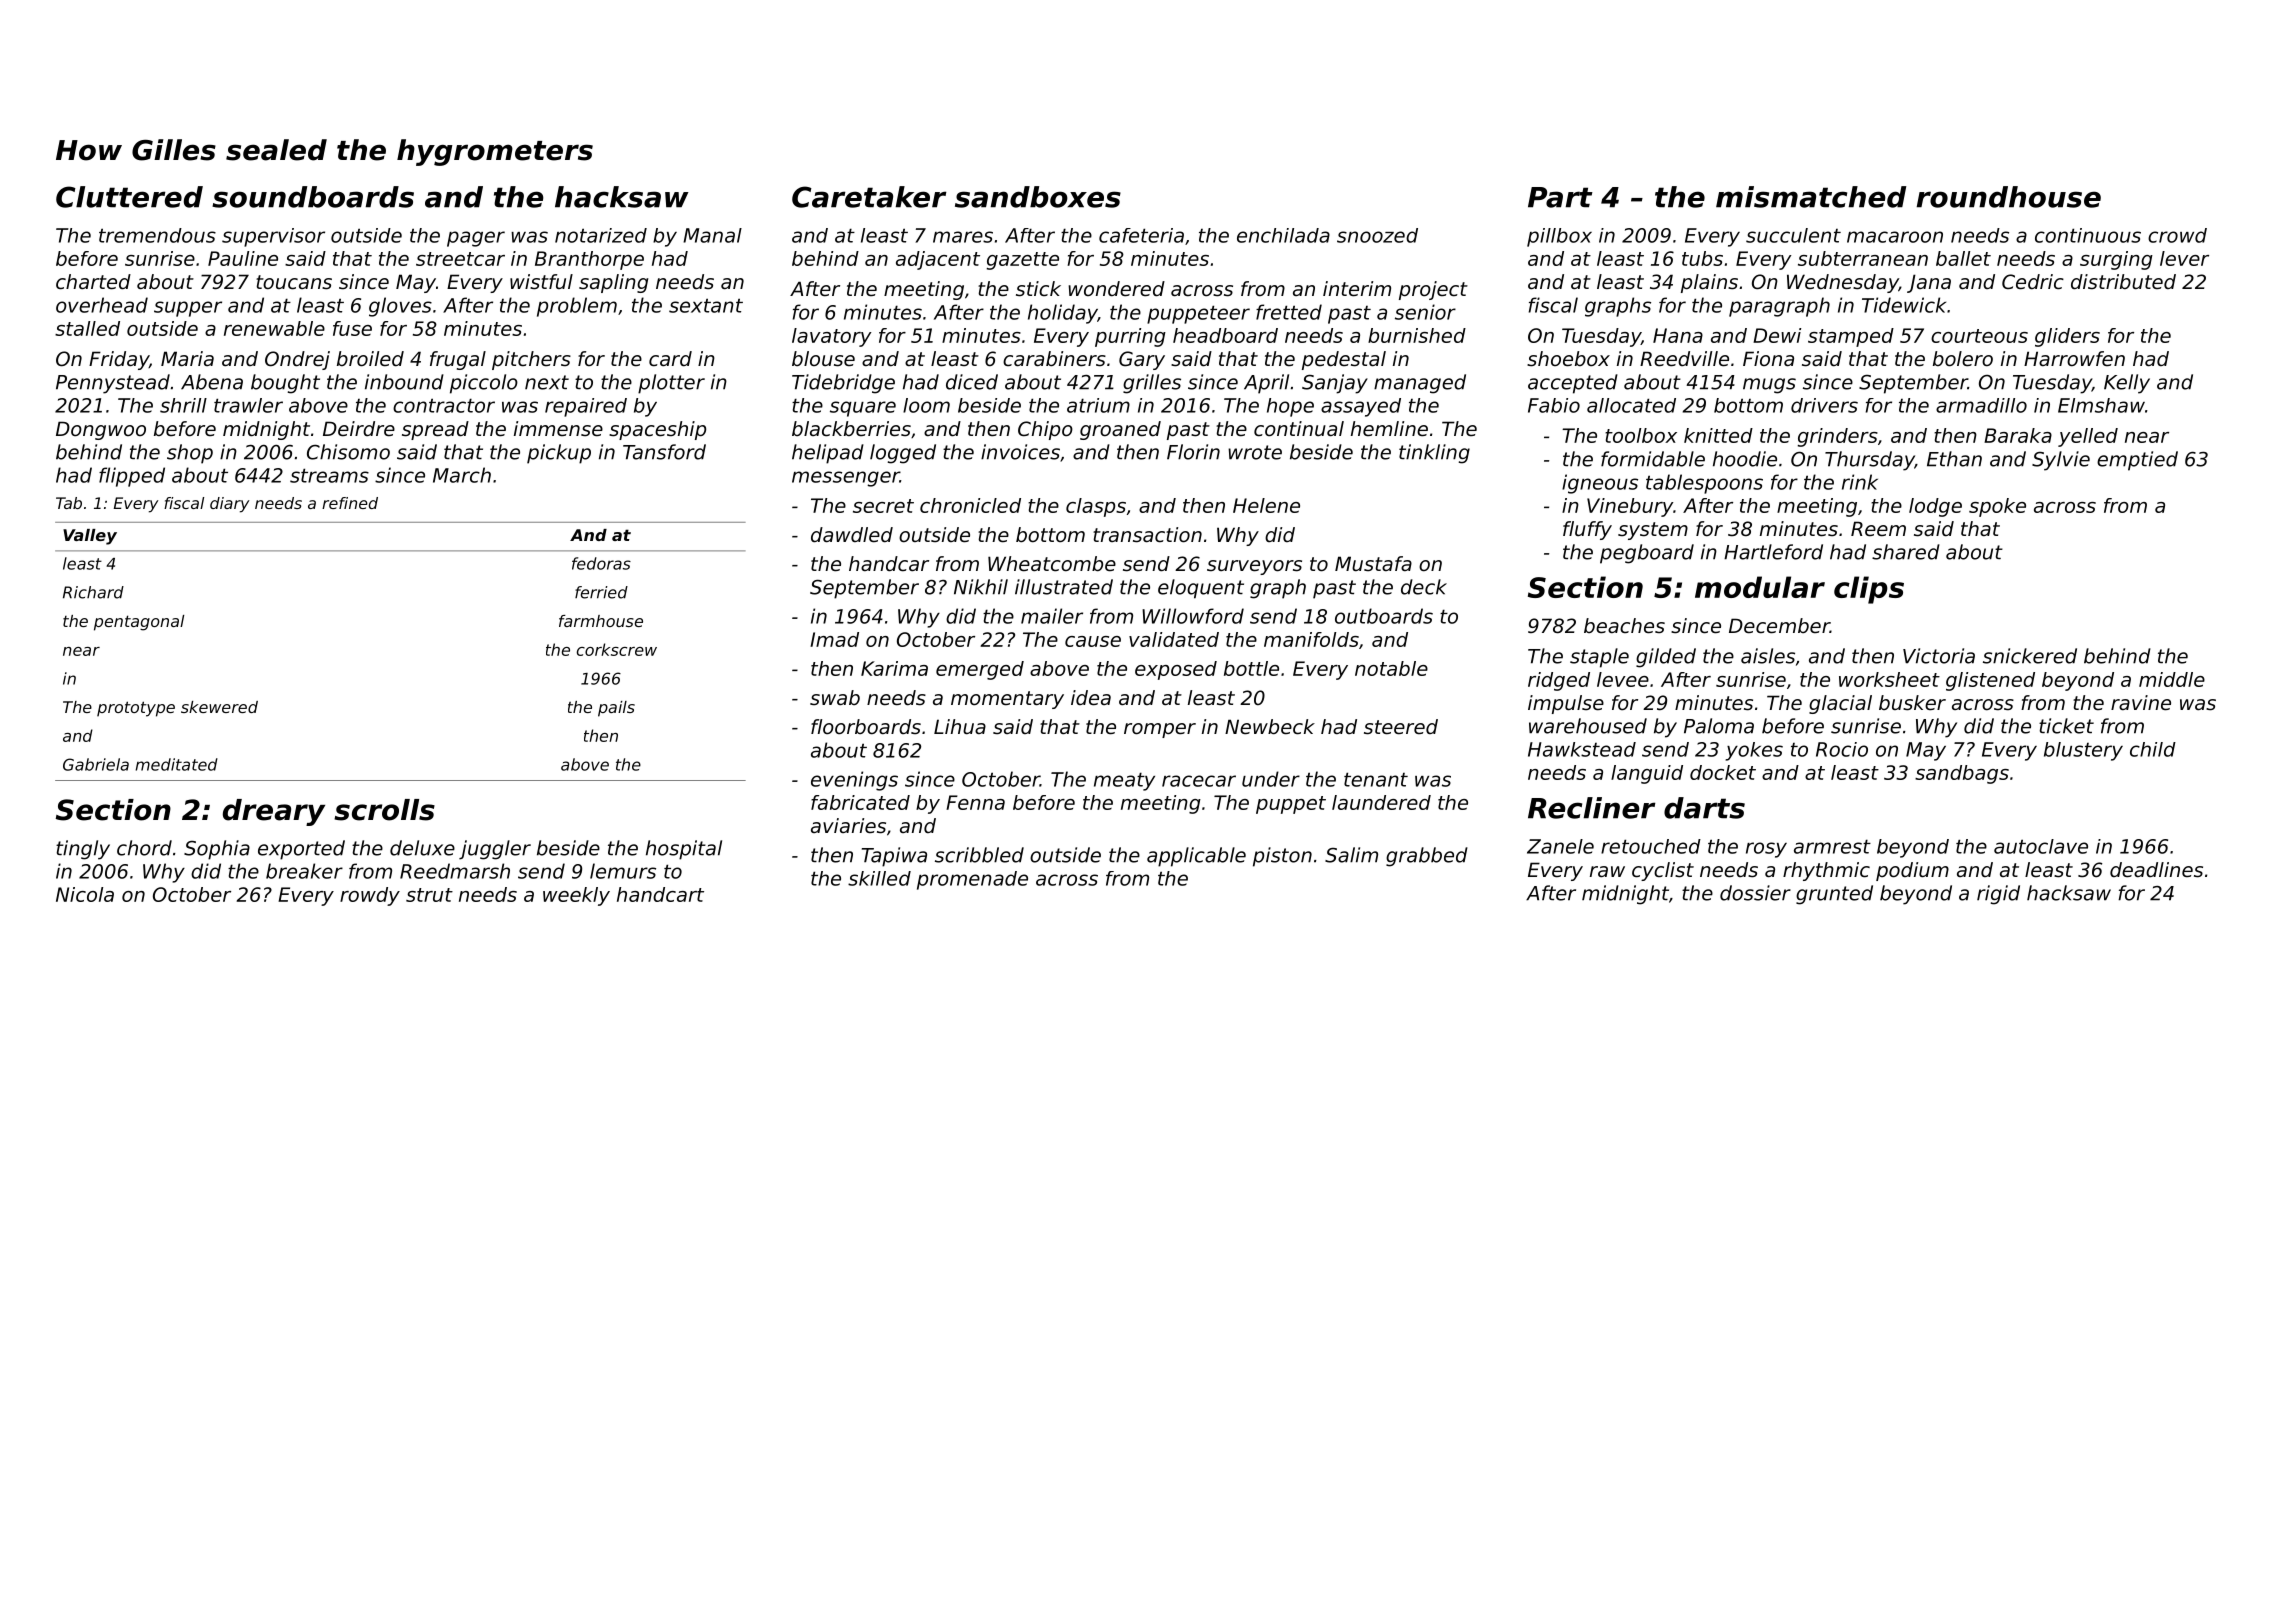  Describe the element at coordinates (2123, 282) in the image. I see `distributed` at that location.
